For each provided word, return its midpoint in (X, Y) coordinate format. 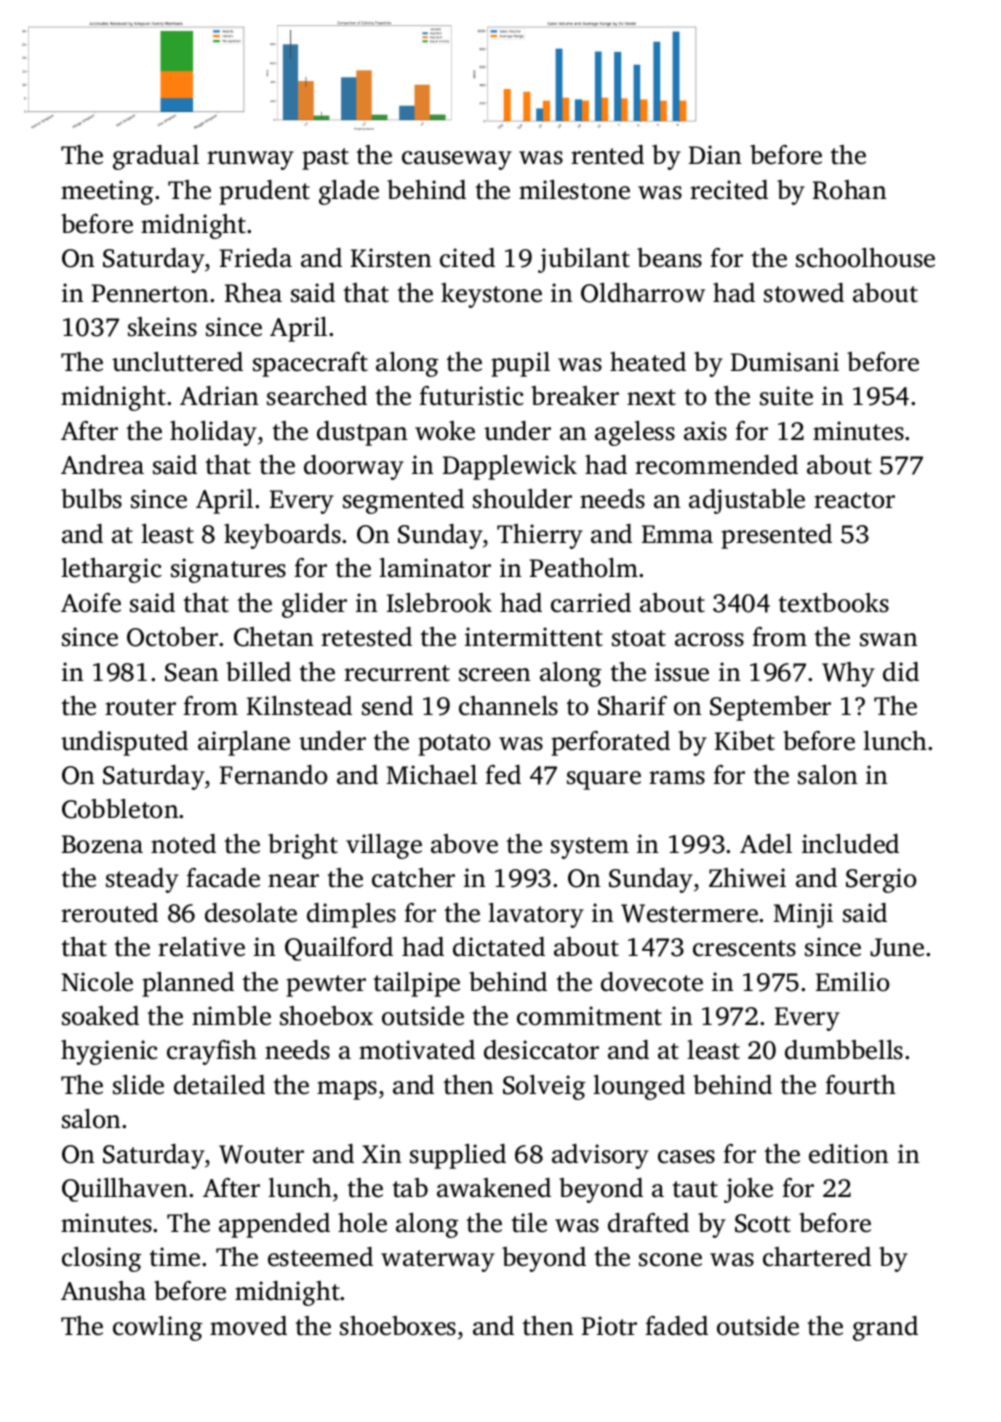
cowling (158, 1328)
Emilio (853, 982)
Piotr (609, 1326)
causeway (457, 160)
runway (250, 160)
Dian (715, 155)
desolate (251, 913)
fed (503, 775)
